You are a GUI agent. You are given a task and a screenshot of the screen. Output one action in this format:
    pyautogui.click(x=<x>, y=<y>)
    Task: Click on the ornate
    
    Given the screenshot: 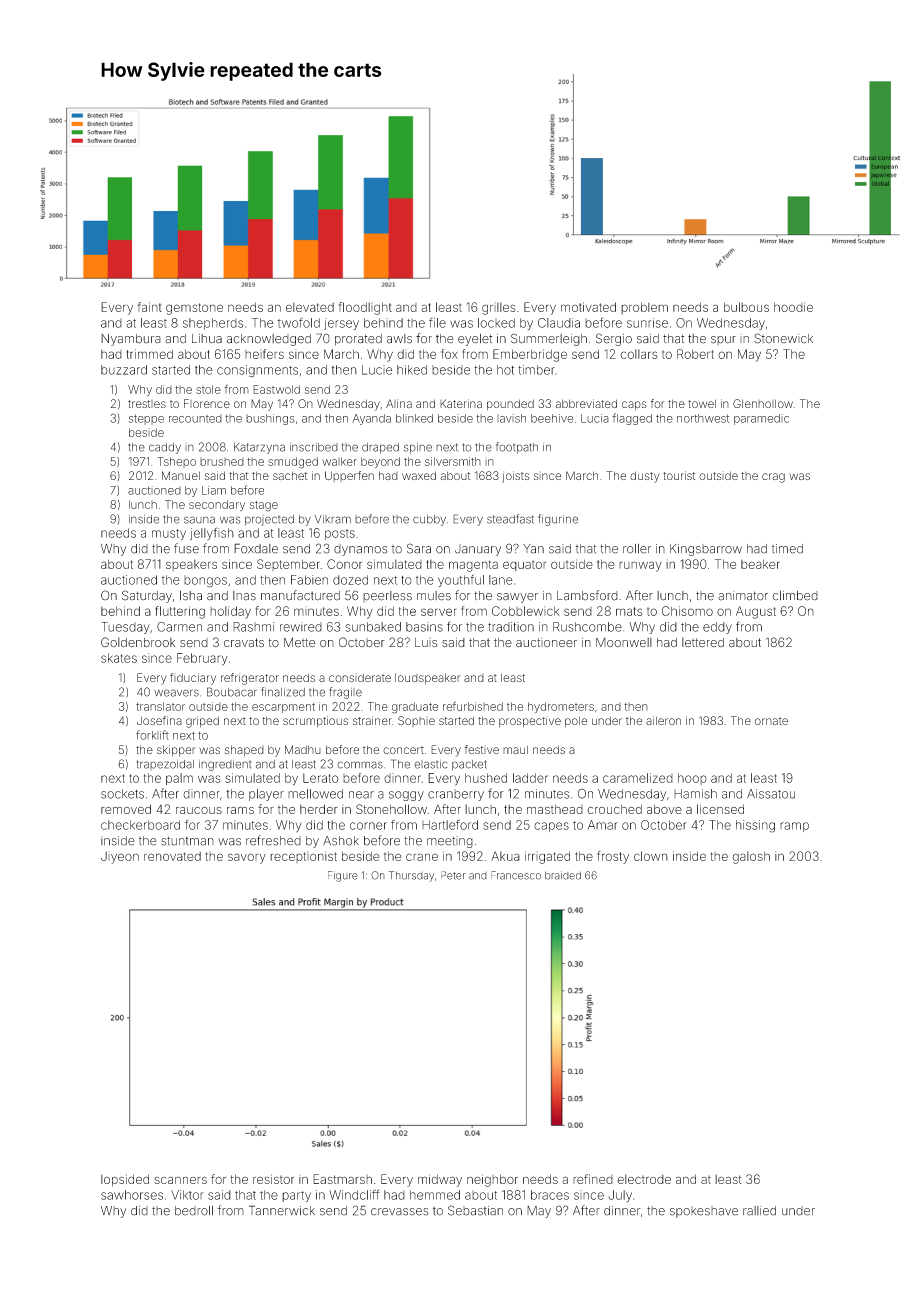 What is the action you would take?
    pyautogui.click(x=771, y=721)
